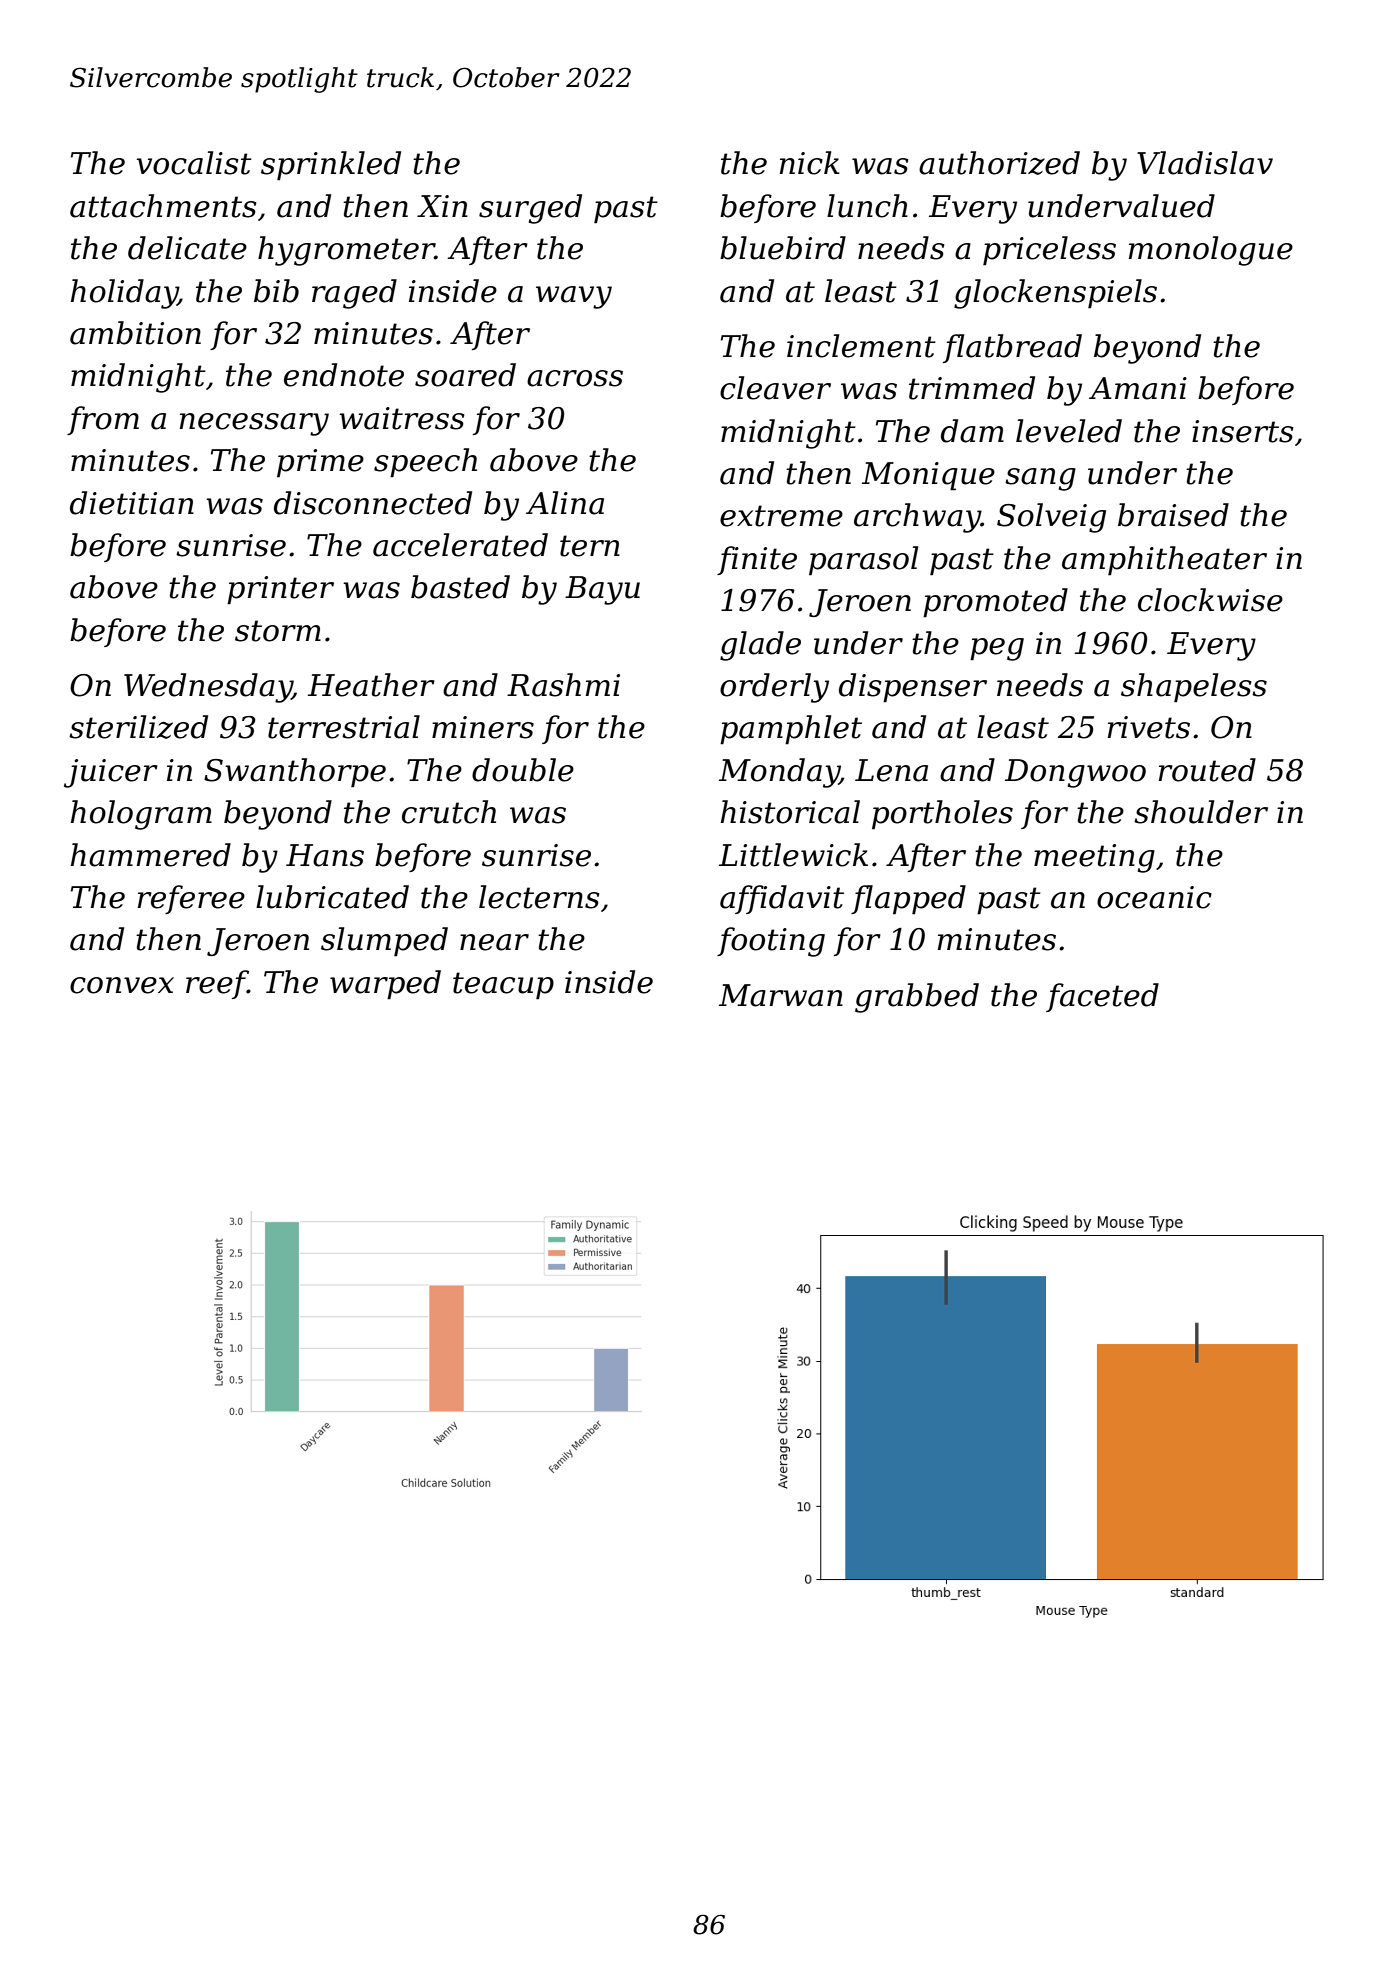  What do you see at coordinates (320, 463) in the screenshot?
I see `prime` at bounding box center [320, 463].
